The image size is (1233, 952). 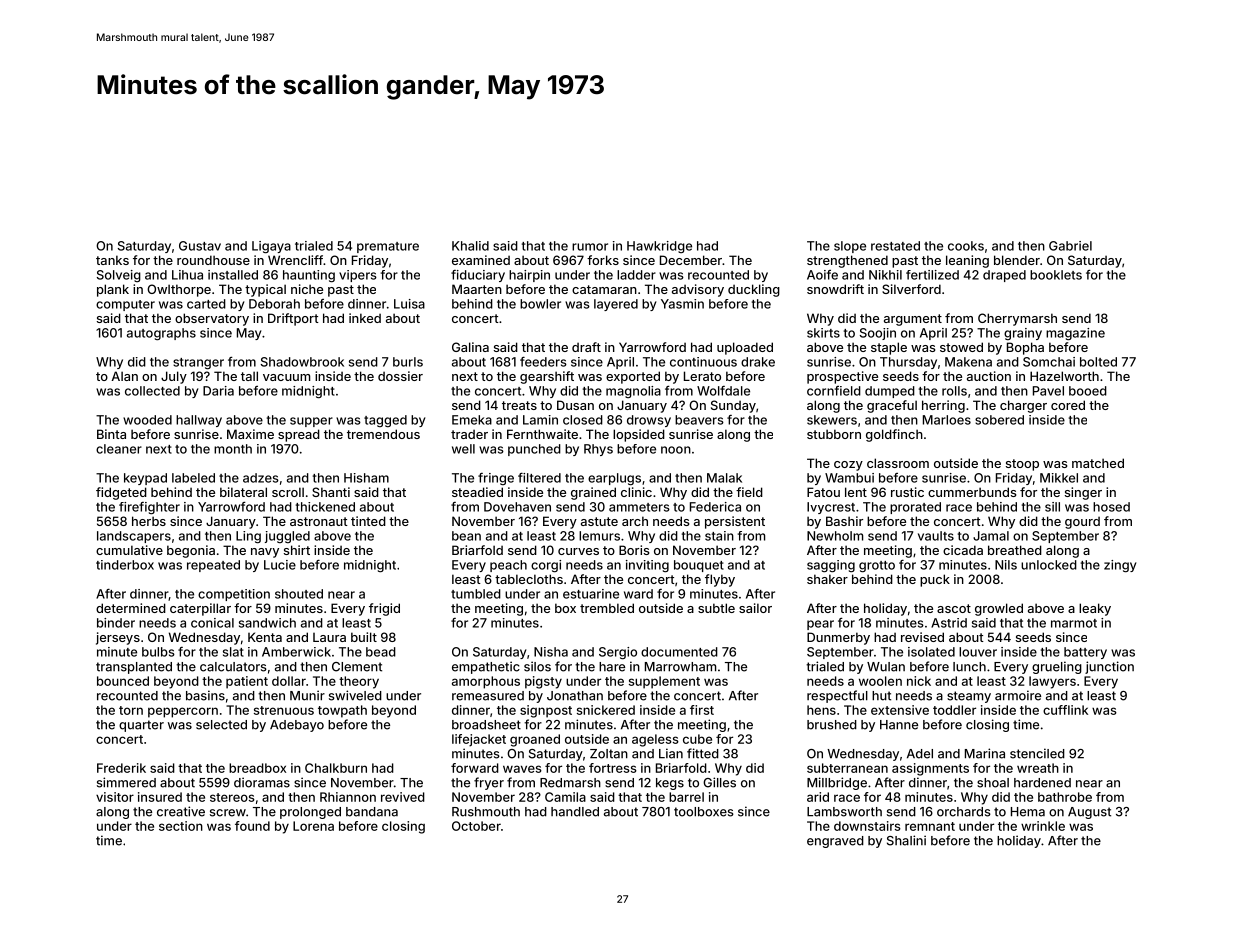 What do you see at coordinates (1056, 275) in the page?
I see `booklets` at bounding box center [1056, 275].
